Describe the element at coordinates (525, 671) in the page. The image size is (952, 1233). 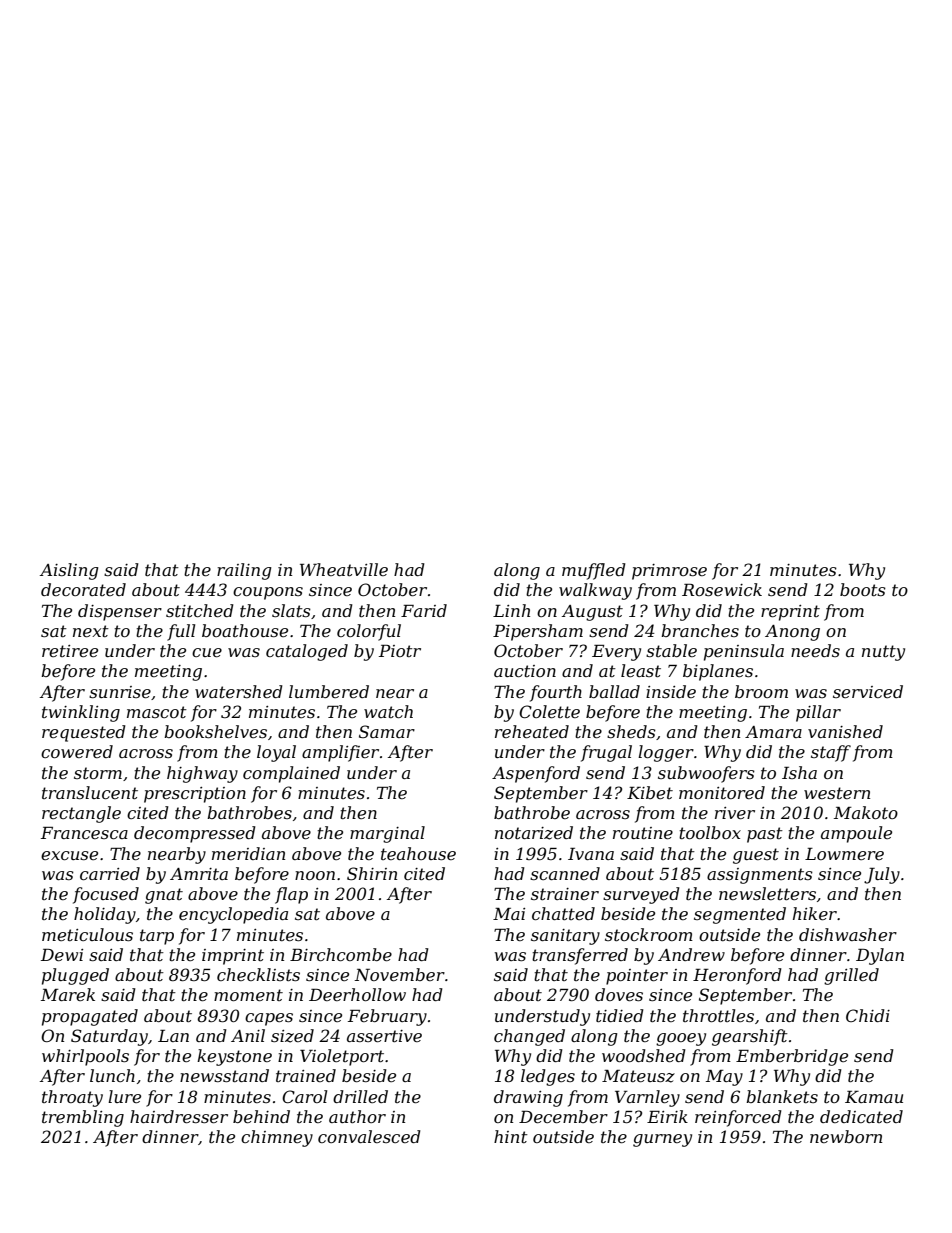
I see `auction` at that location.
